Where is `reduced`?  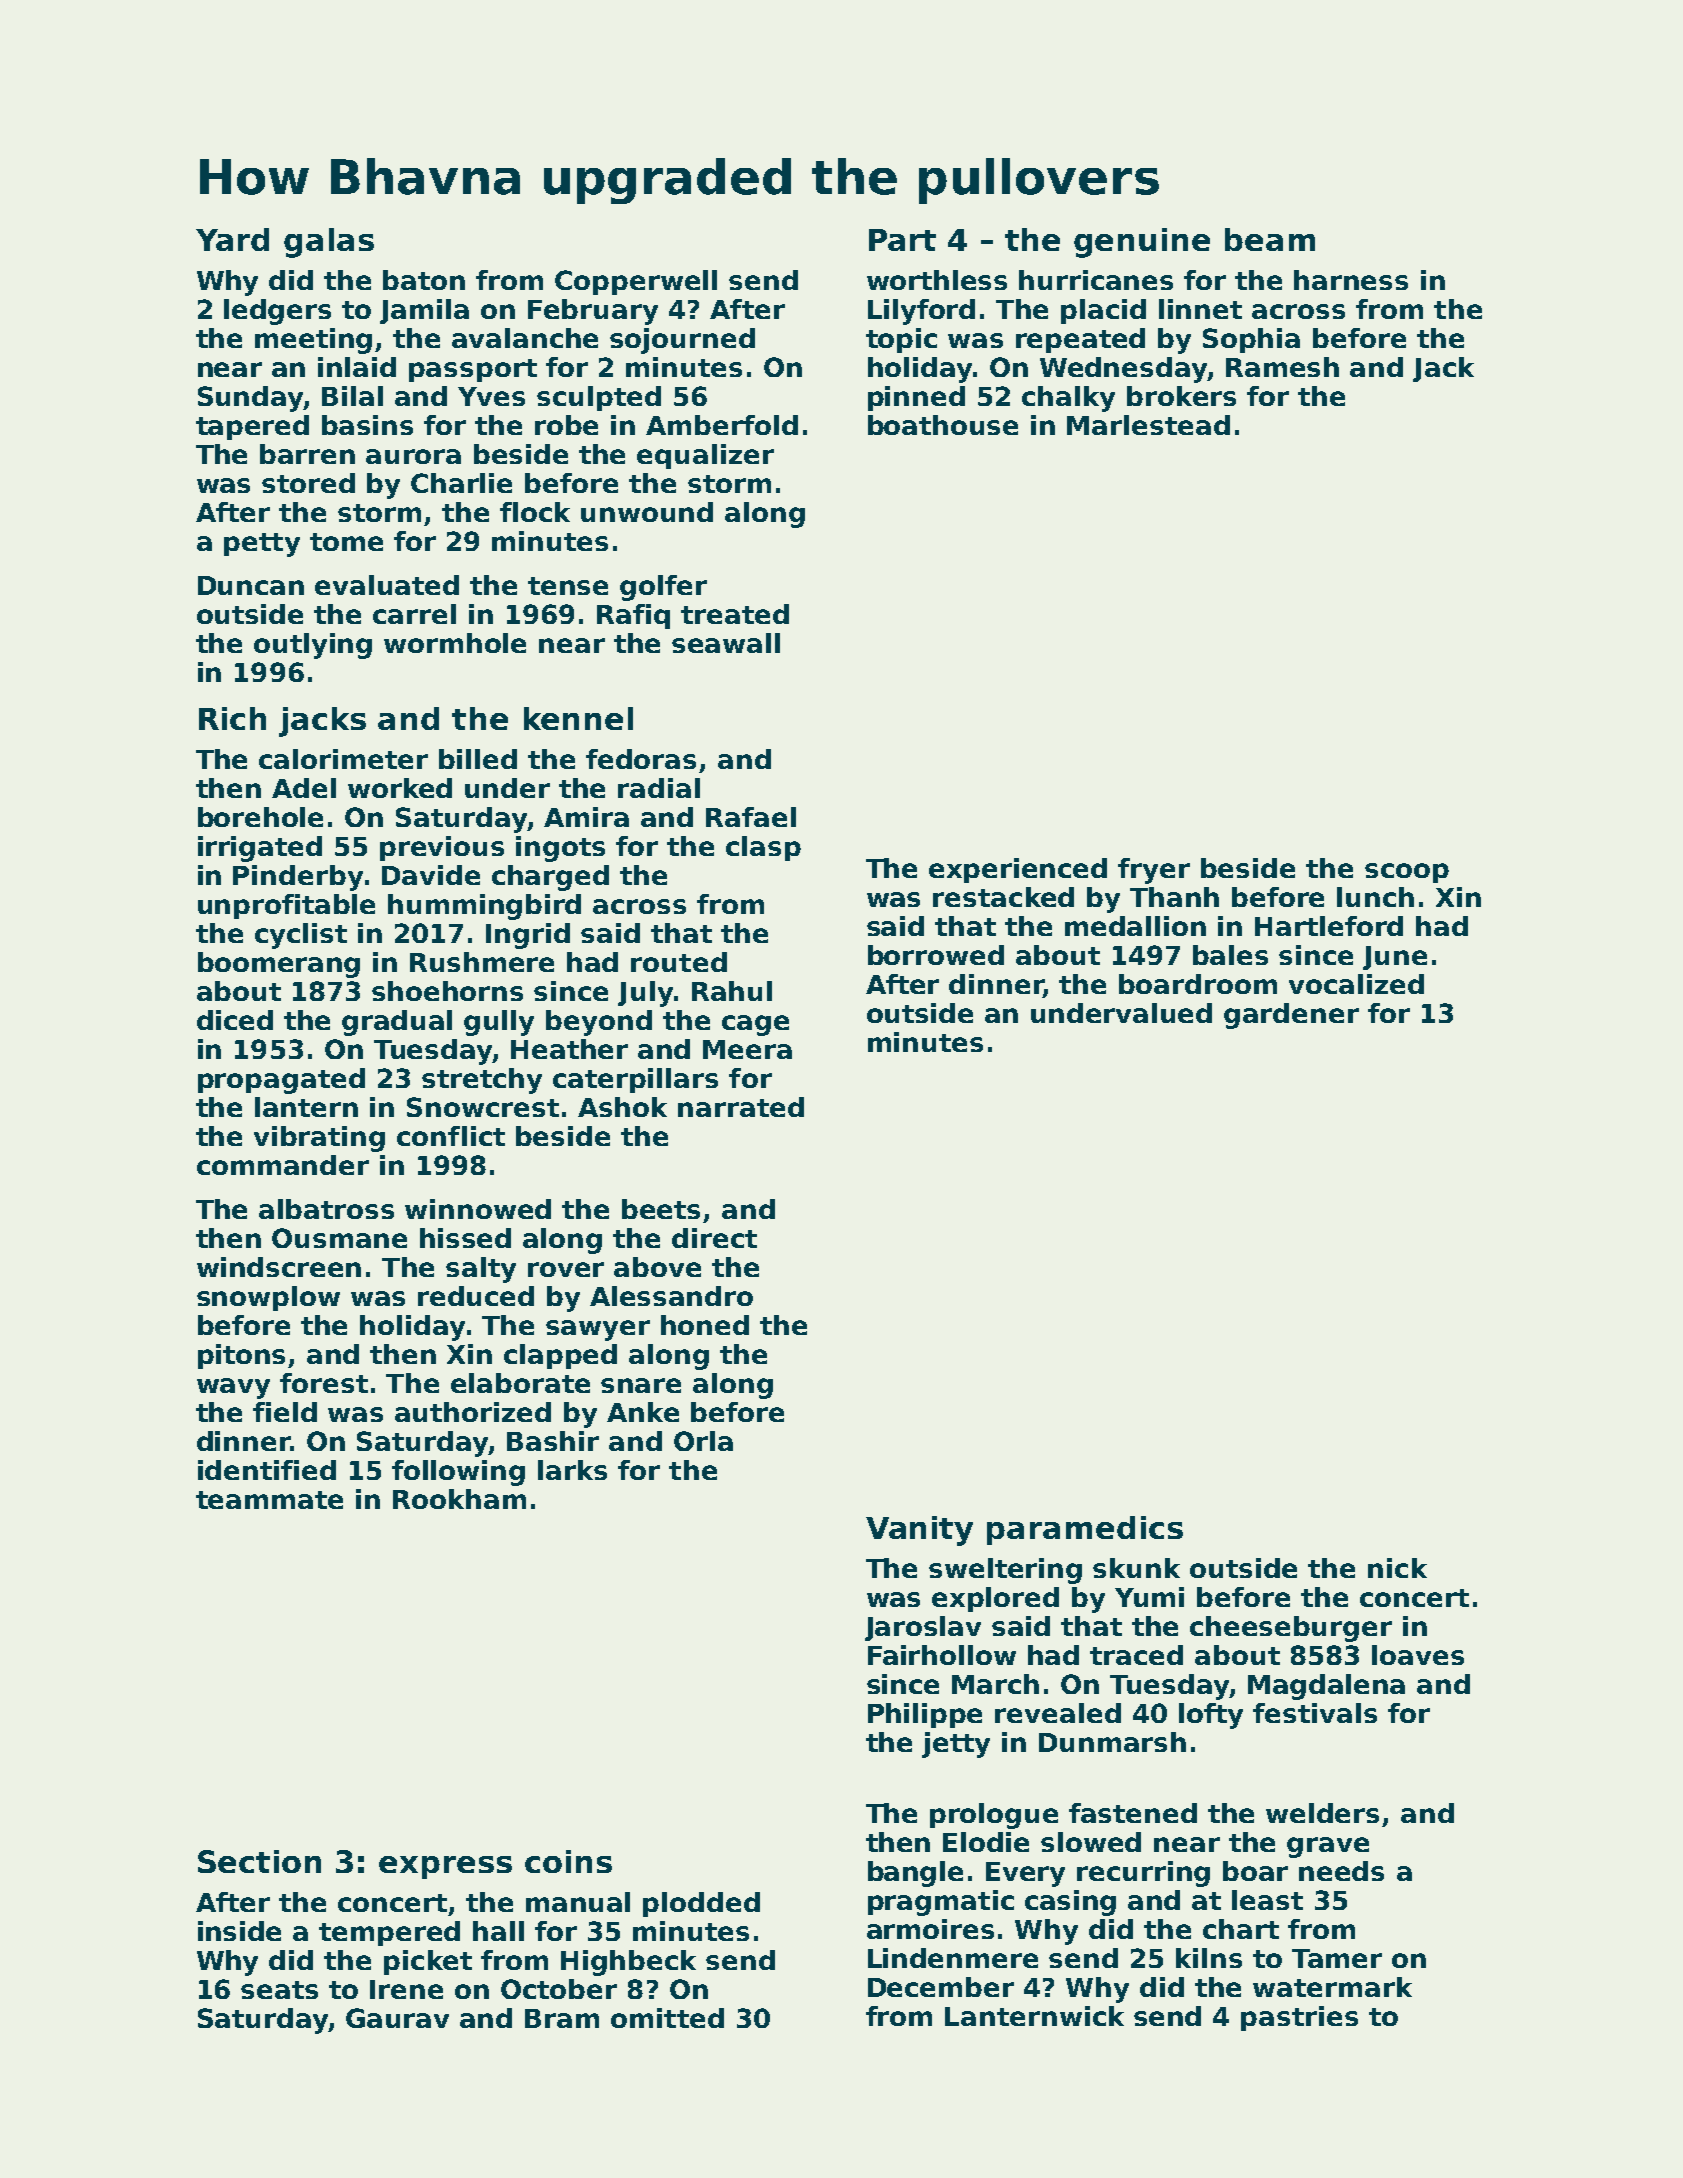
reduced is located at coordinates (476, 1296).
